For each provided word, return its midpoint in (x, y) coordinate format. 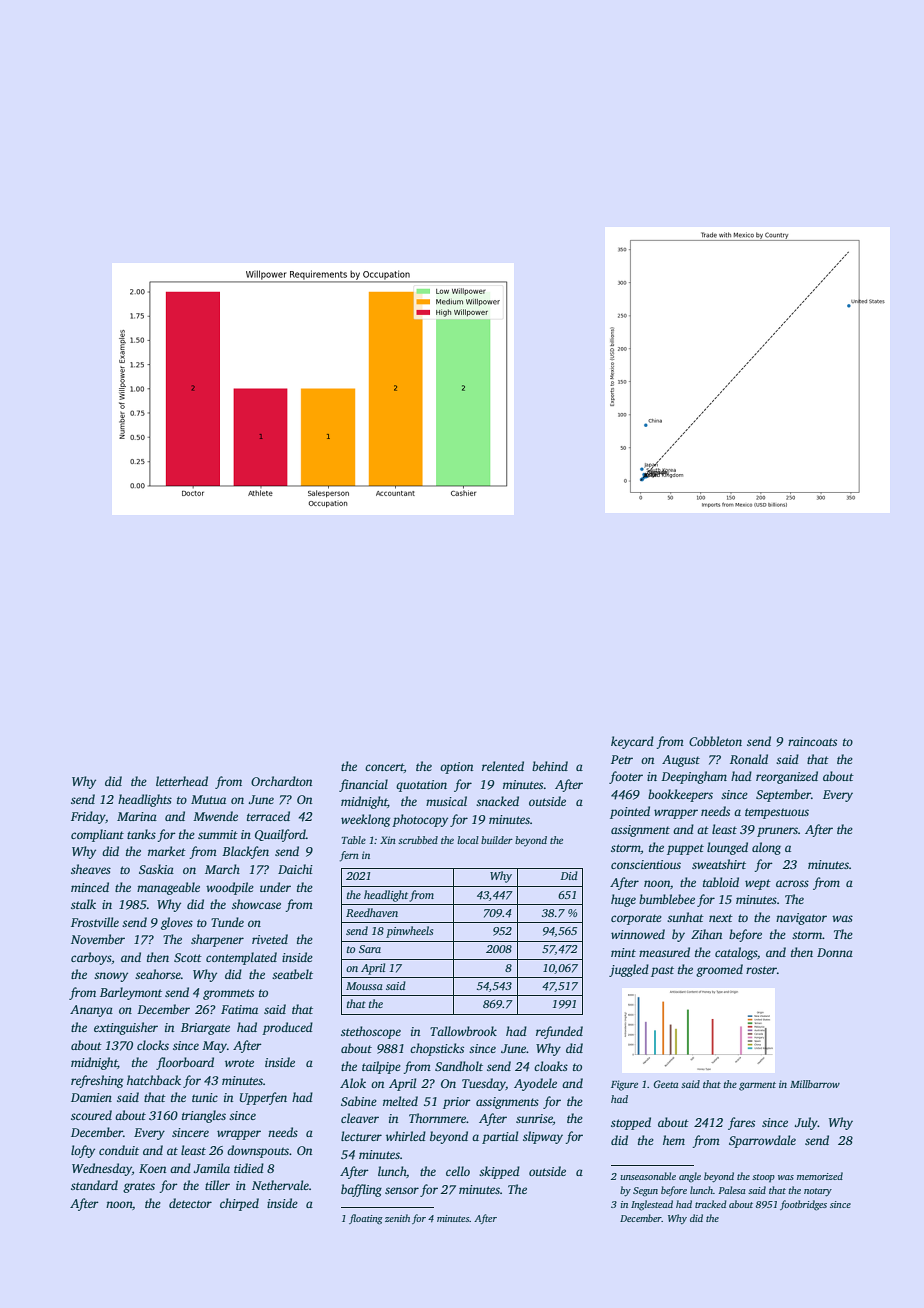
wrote (239, 1063)
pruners (777, 832)
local (468, 840)
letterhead (182, 781)
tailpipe (381, 1067)
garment (757, 1086)
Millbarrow (815, 1084)
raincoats (812, 741)
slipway (543, 1137)
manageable (168, 888)
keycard (632, 742)
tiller (217, 1185)
